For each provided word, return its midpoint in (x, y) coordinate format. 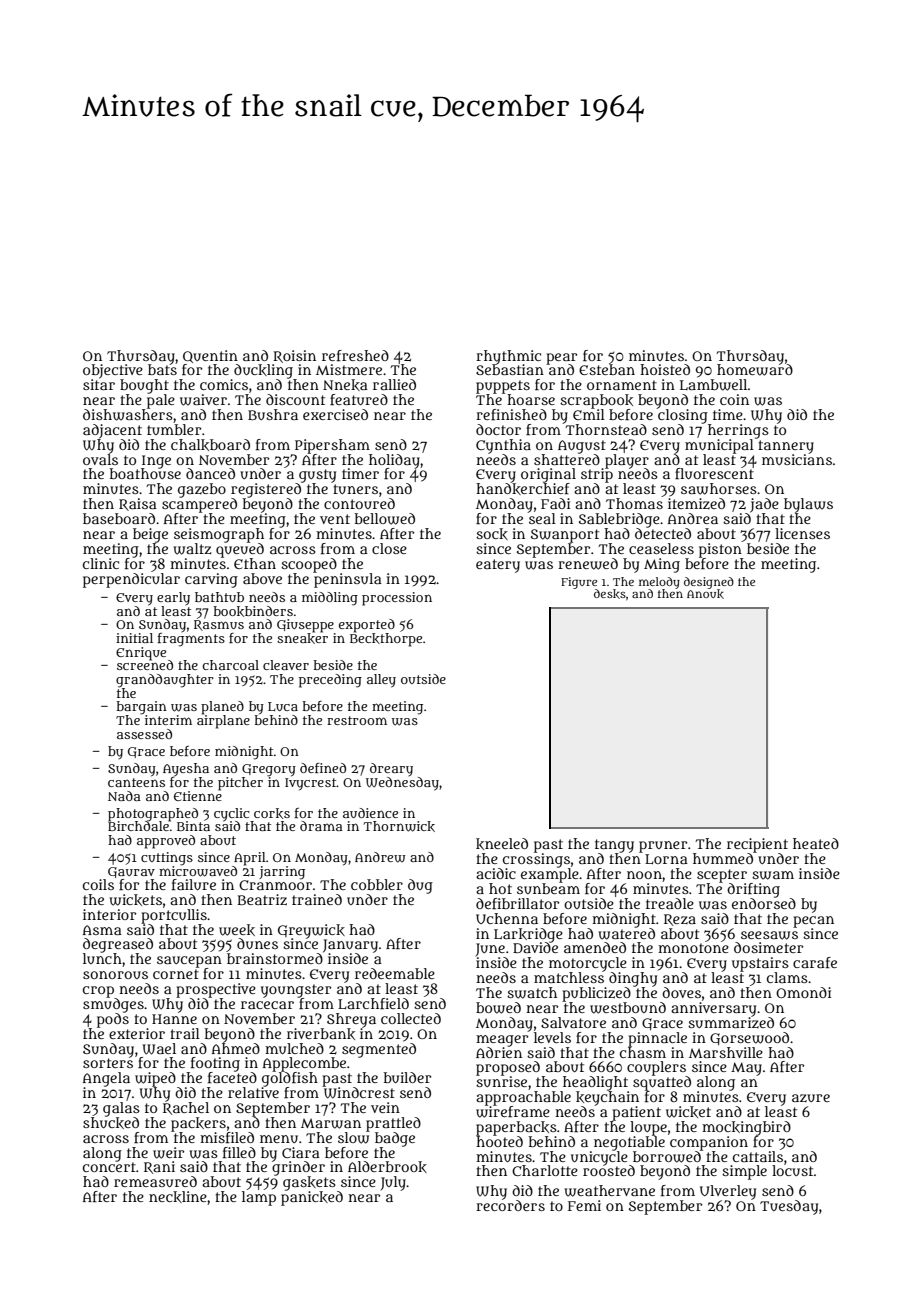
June (490, 949)
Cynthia (503, 446)
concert (109, 1167)
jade (764, 505)
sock (492, 534)
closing (683, 416)
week (237, 930)
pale (161, 401)
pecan (814, 921)
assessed (144, 734)
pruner (663, 847)
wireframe (513, 1112)
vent (335, 519)
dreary (391, 769)
